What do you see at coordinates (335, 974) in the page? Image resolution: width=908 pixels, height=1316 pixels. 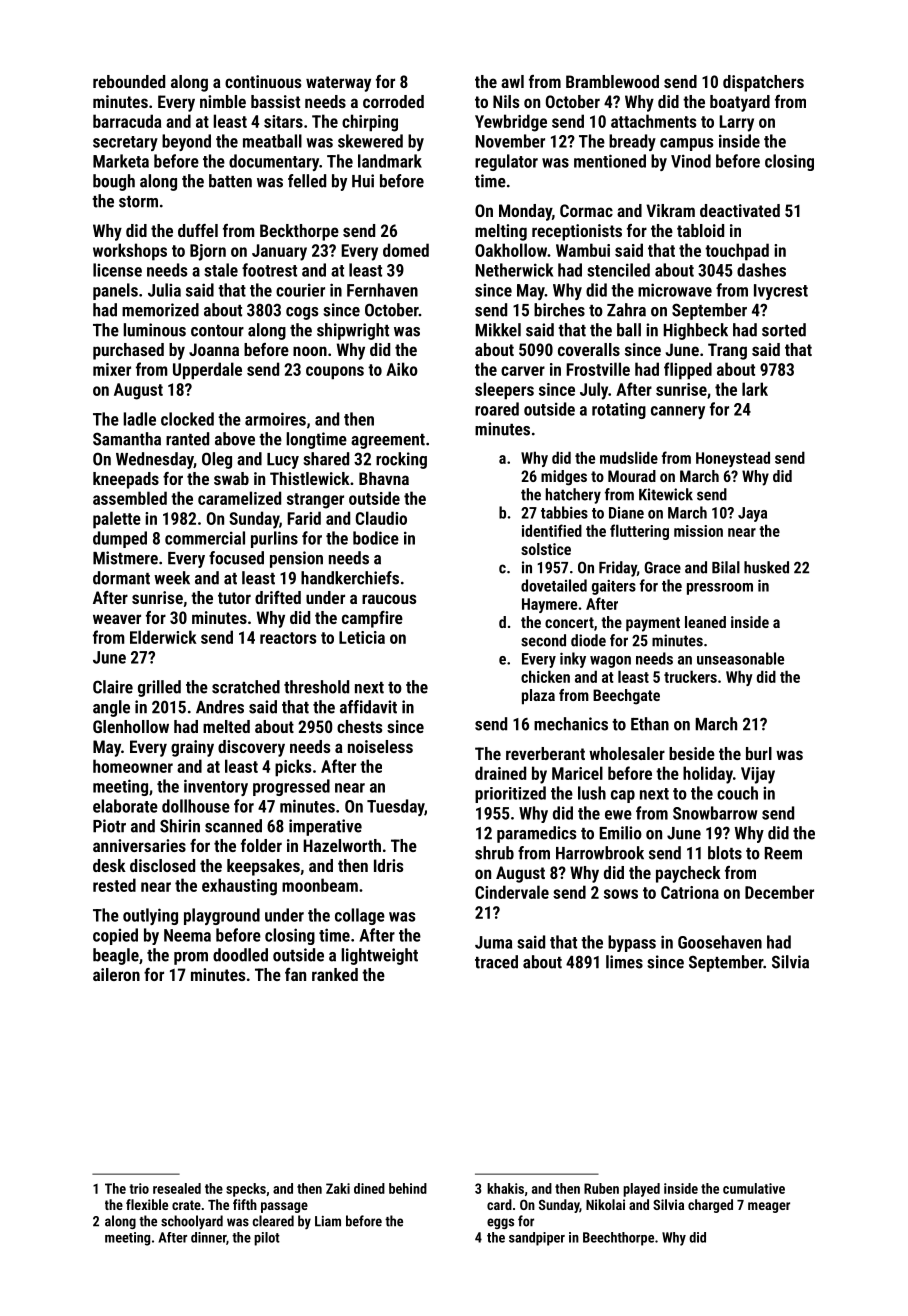 I see `ranked` at bounding box center [335, 974].
